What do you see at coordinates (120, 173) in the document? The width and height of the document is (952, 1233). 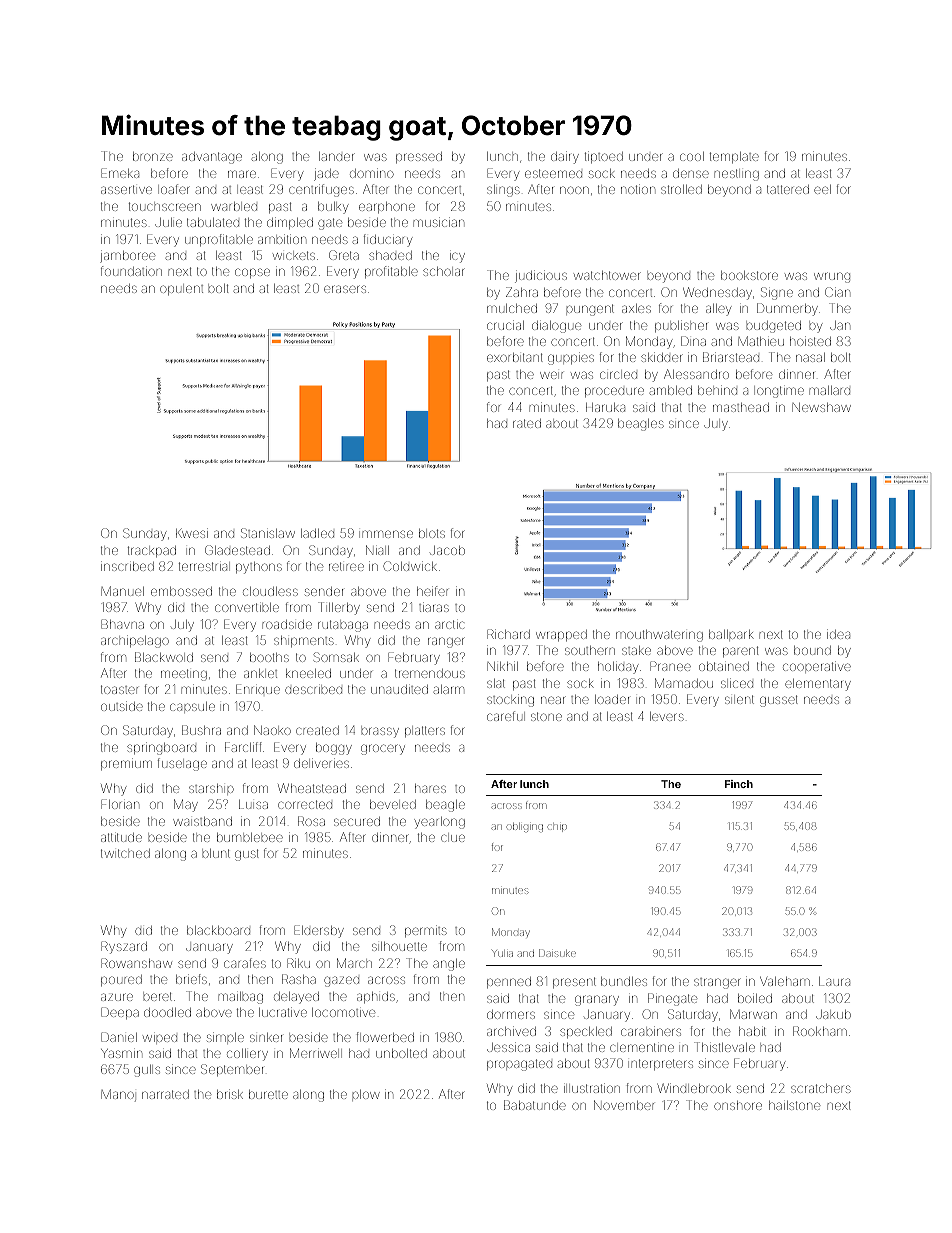 I see `Emeka` at bounding box center [120, 173].
